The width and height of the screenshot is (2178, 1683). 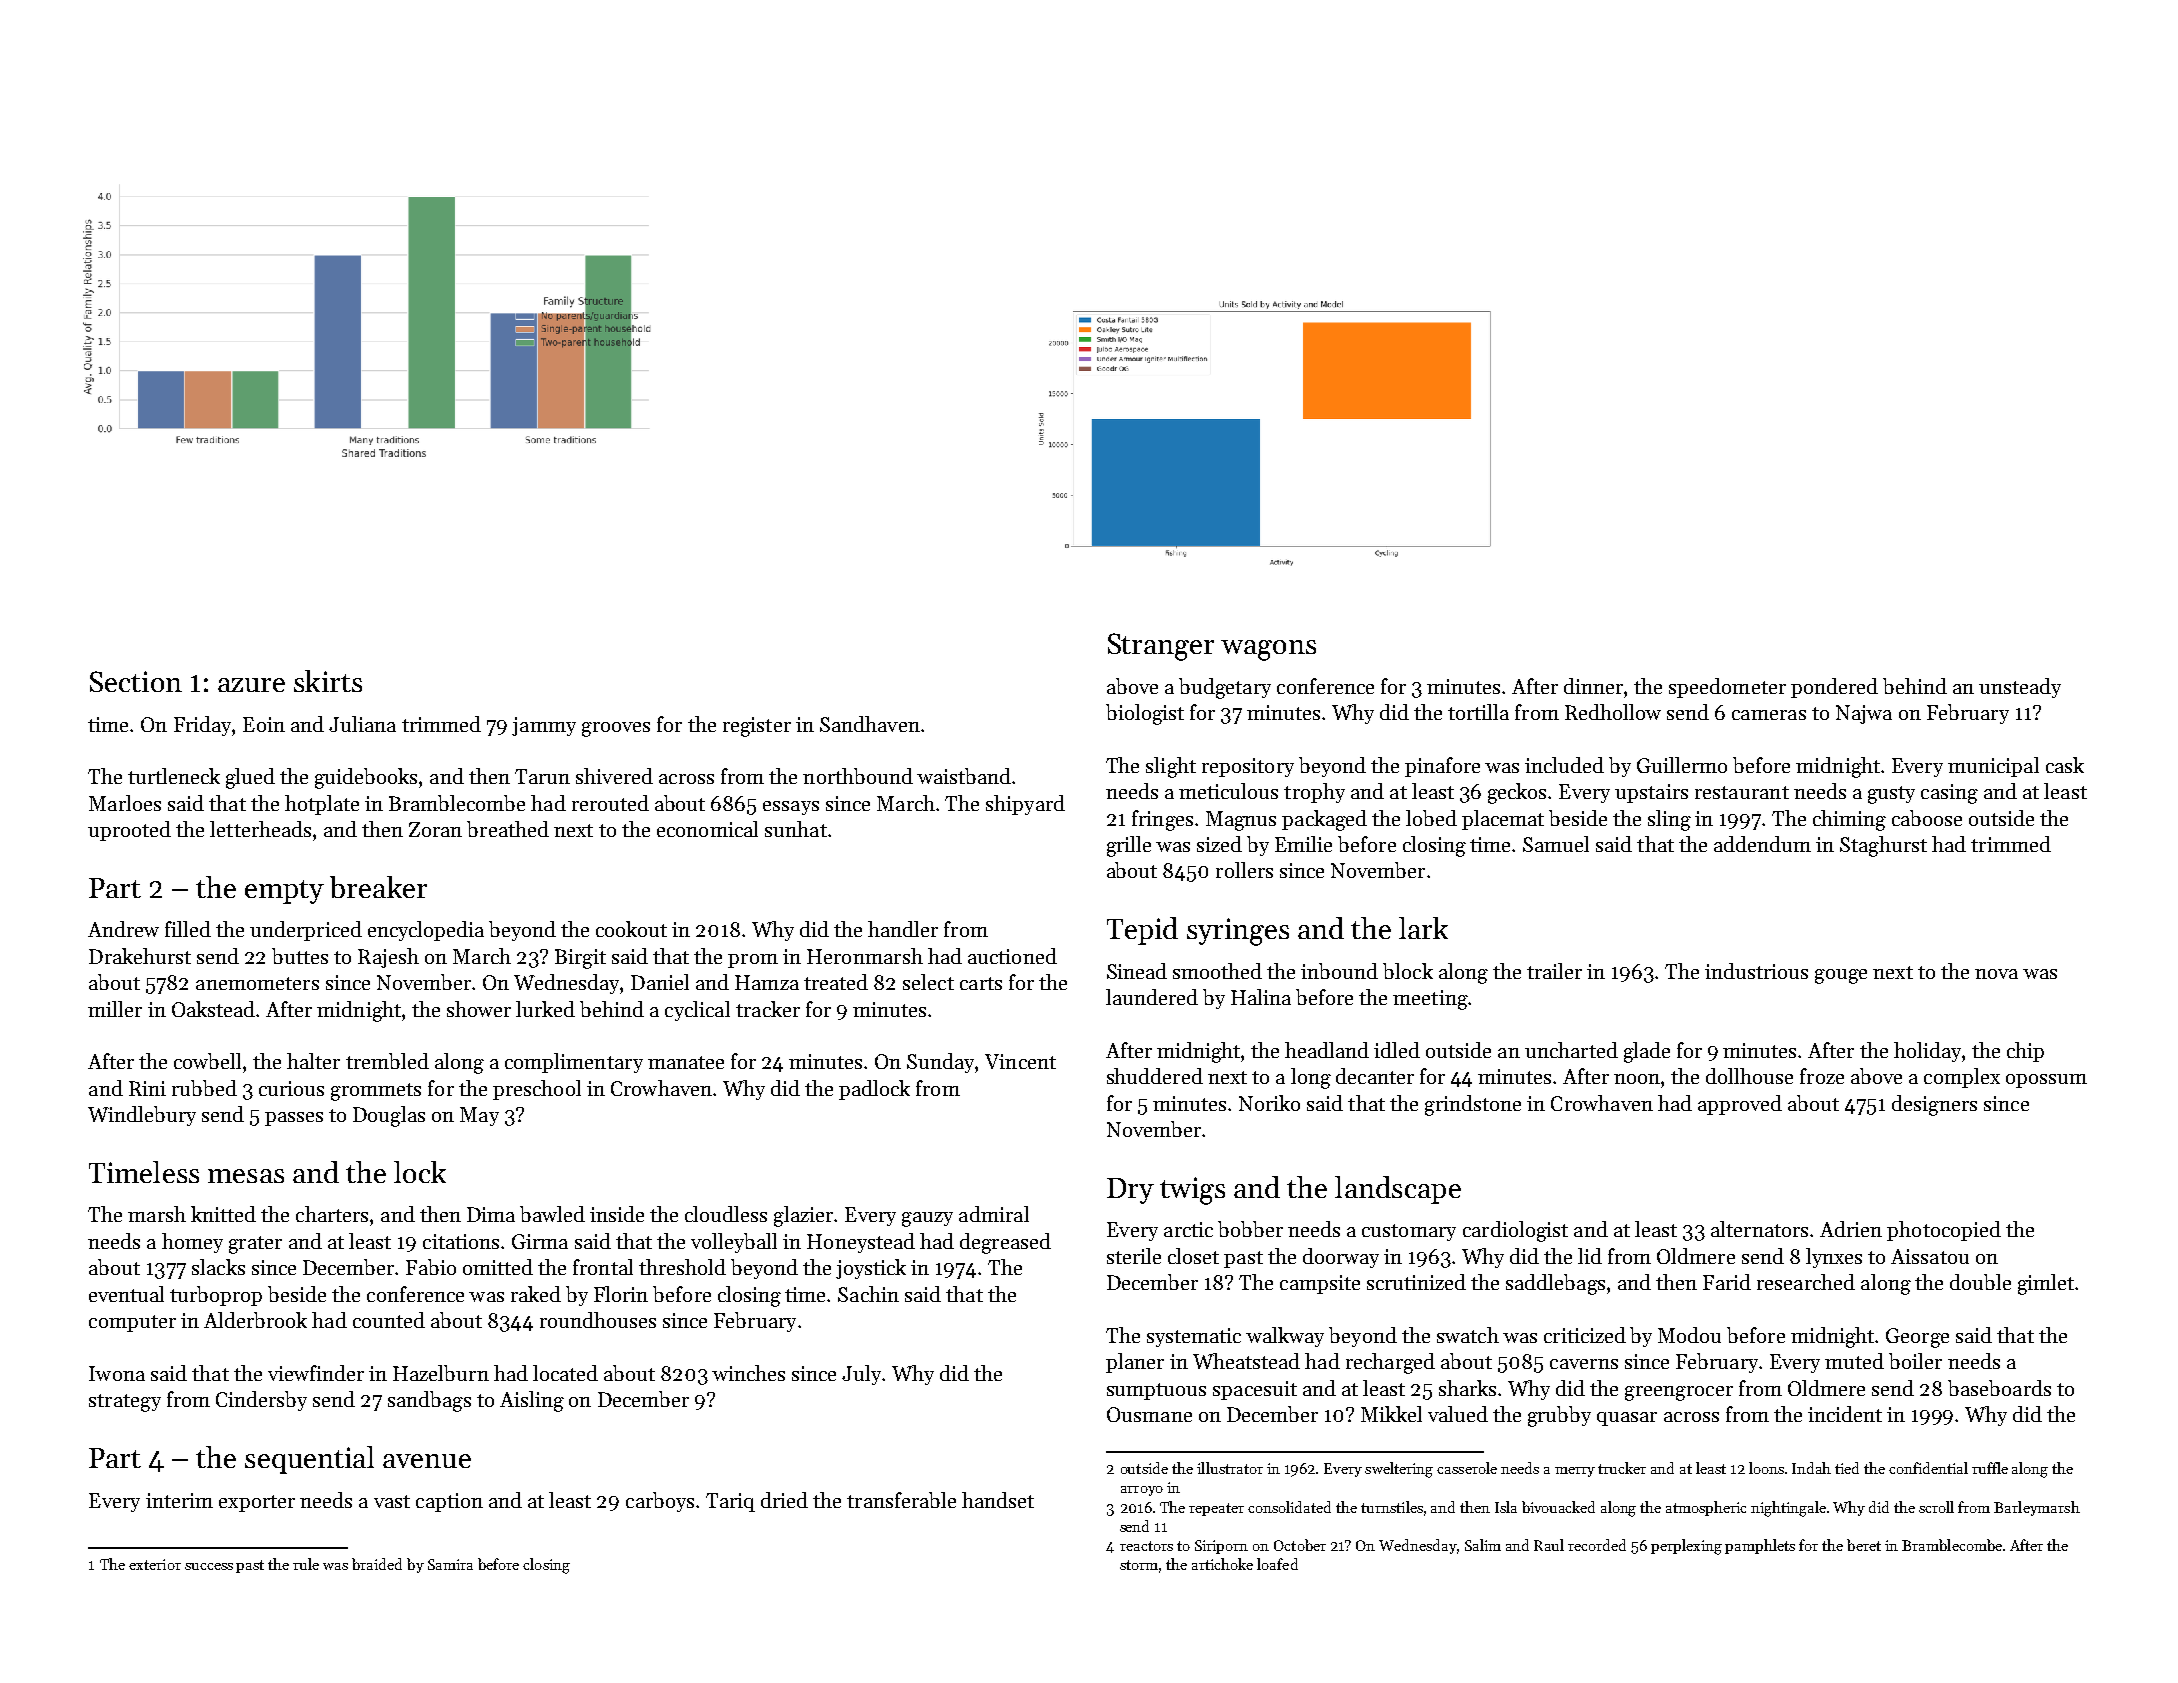 I want to click on cask, so click(x=2065, y=765).
